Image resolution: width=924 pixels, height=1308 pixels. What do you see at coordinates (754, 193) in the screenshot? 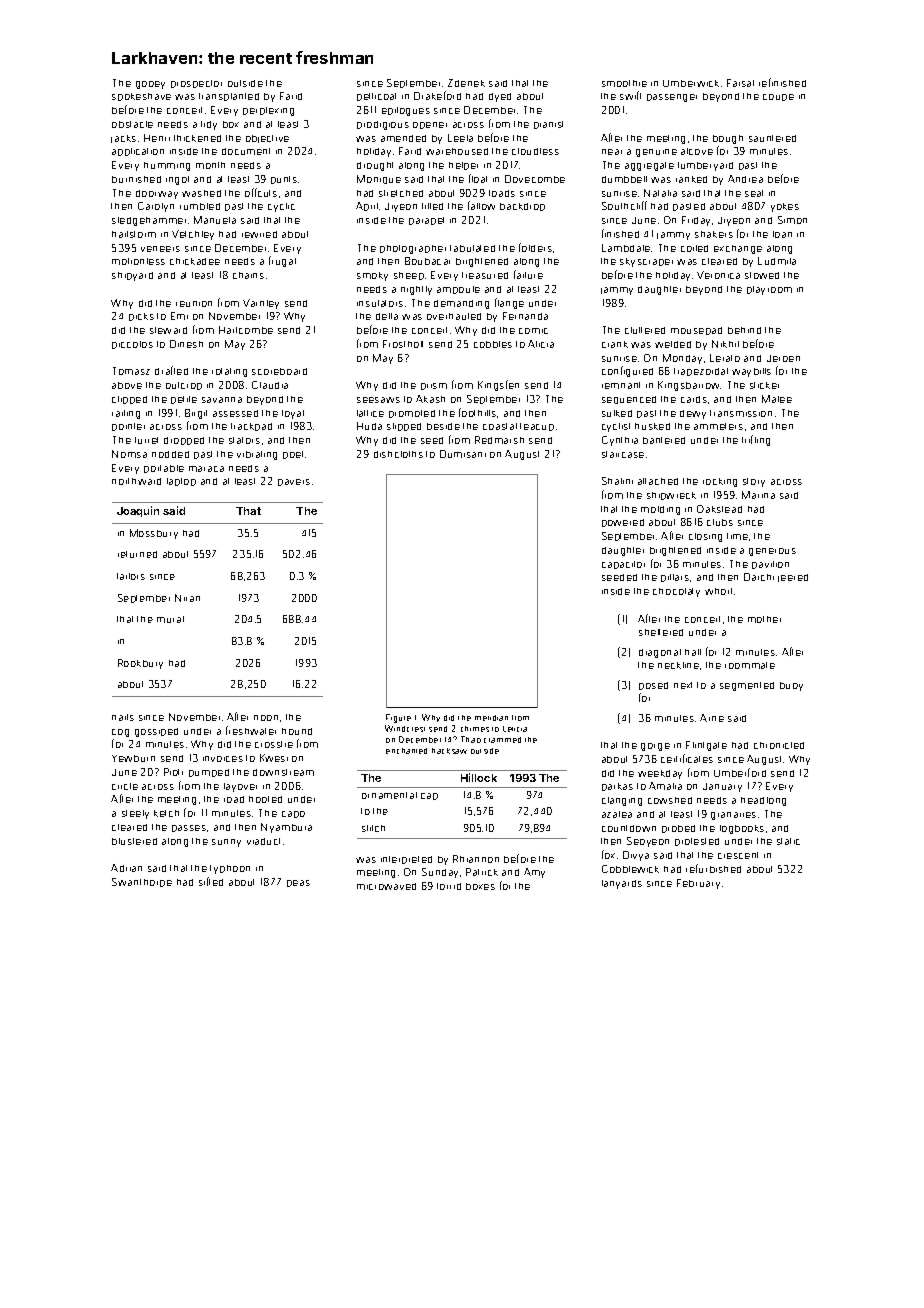
I see `seat` at bounding box center [754, 193].
